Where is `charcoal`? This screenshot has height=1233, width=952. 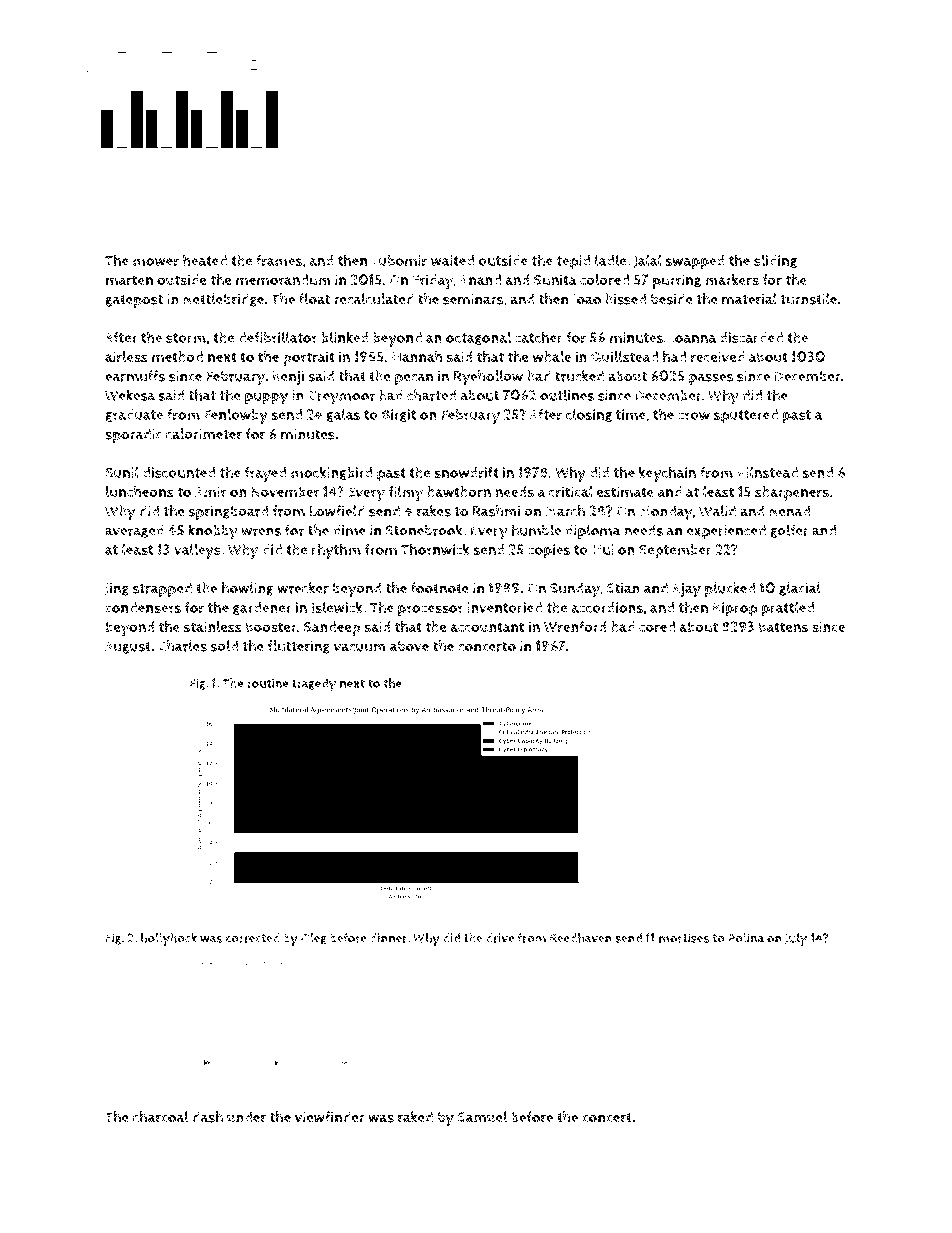
charcoal is located at coordinates (160, 1117).
